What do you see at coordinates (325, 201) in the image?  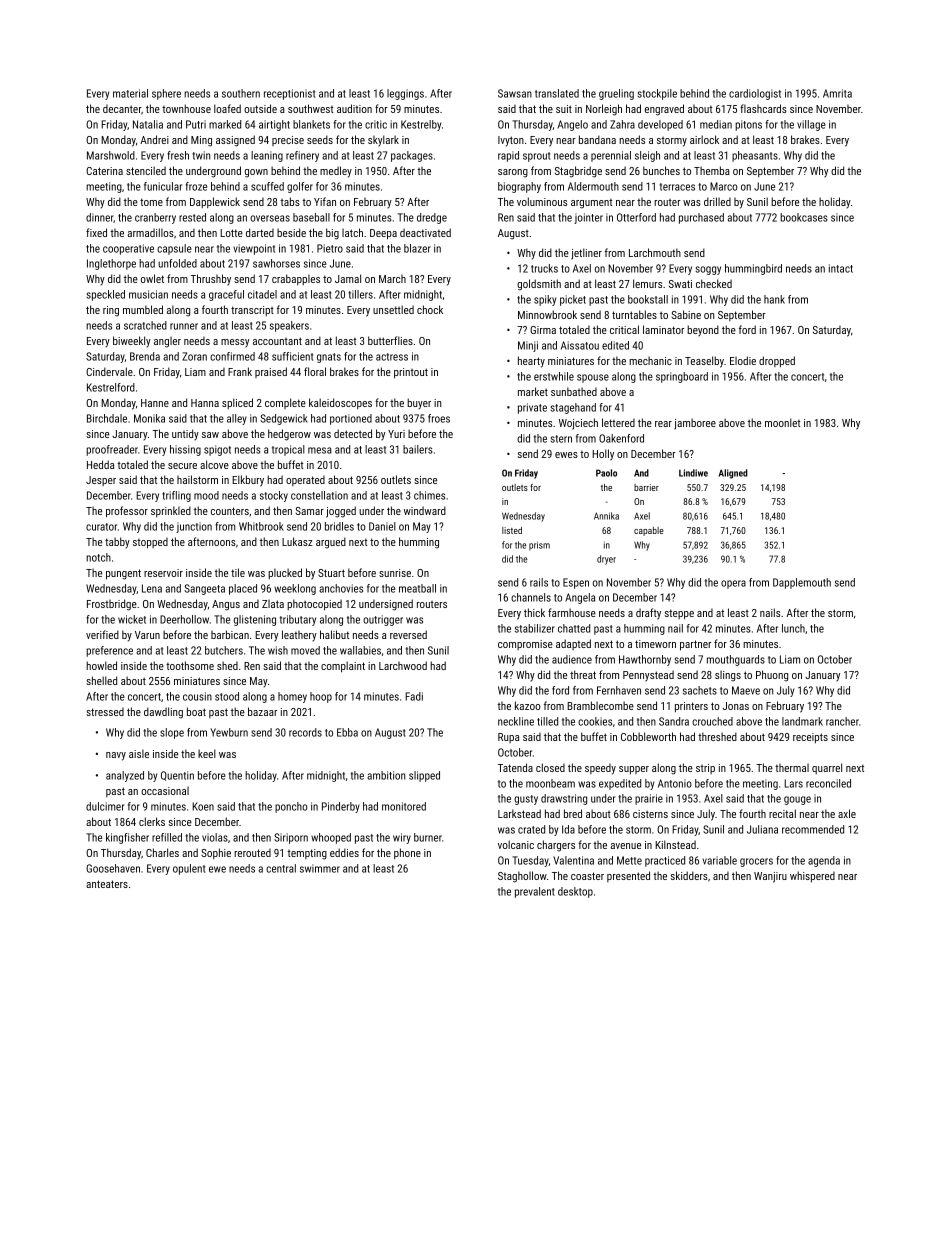 I see `Yifan` at bounding box center [325, 201].
